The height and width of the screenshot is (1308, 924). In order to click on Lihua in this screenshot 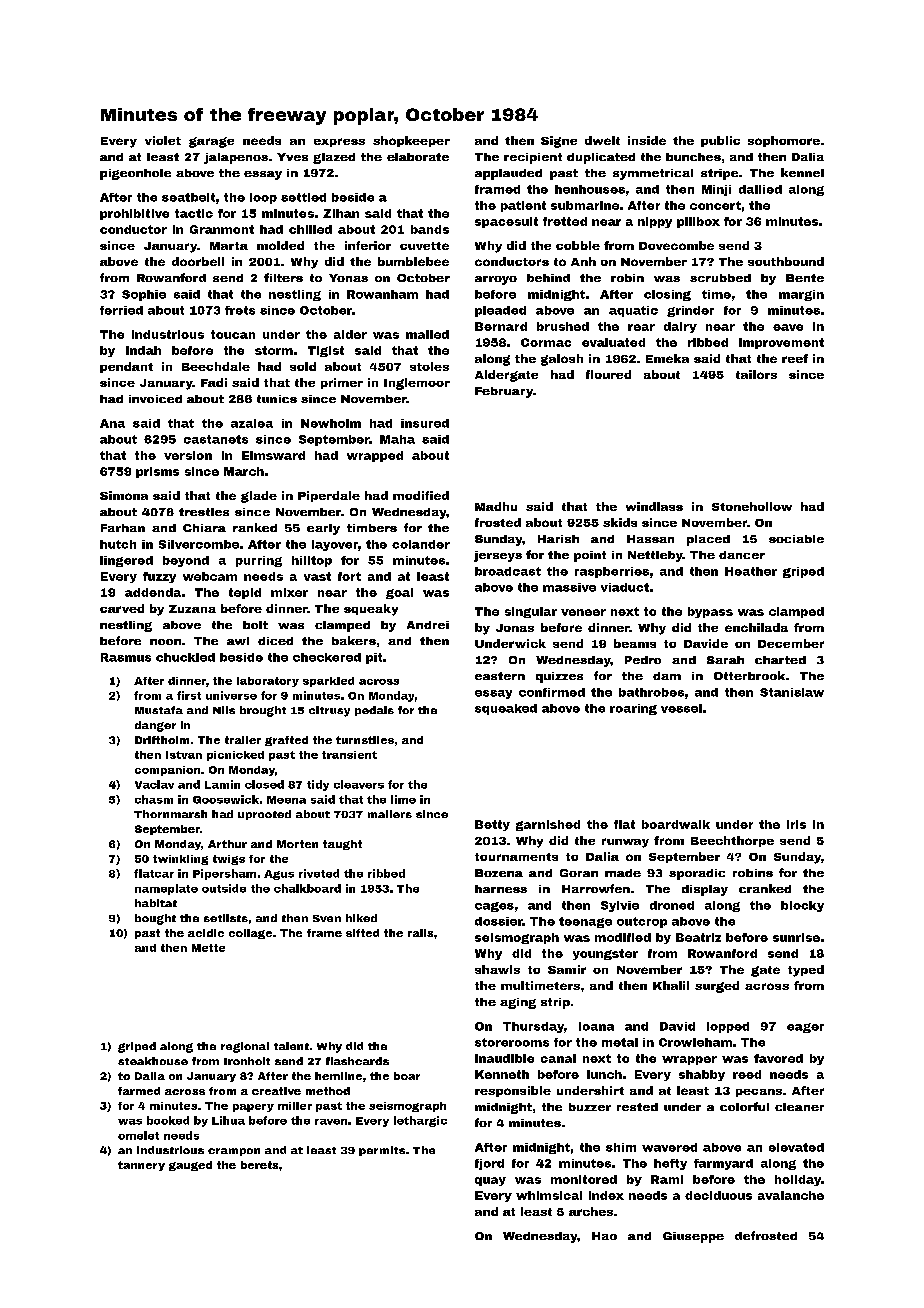, I will do `click(228, 1120)`.
